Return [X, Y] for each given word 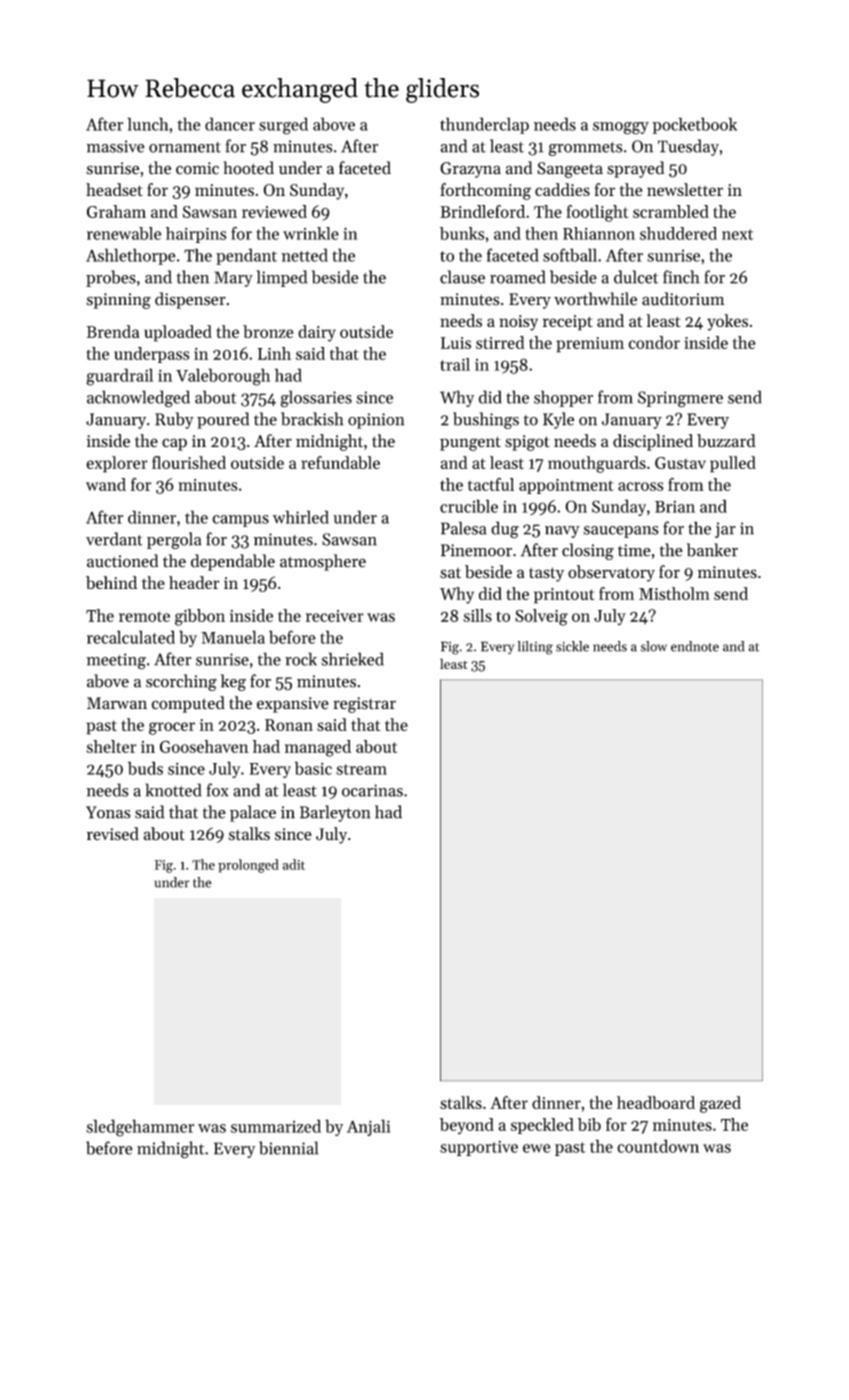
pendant [246, 256]
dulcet [636, 277]
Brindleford [482, 211]
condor [654, 342]
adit [294, 864]
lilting [535, 648]
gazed [720, 1104]
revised [113, 834]
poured [223, 420]
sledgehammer [140, 1128]
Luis [456, 343]
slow [654, 646]
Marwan [117, 703]
